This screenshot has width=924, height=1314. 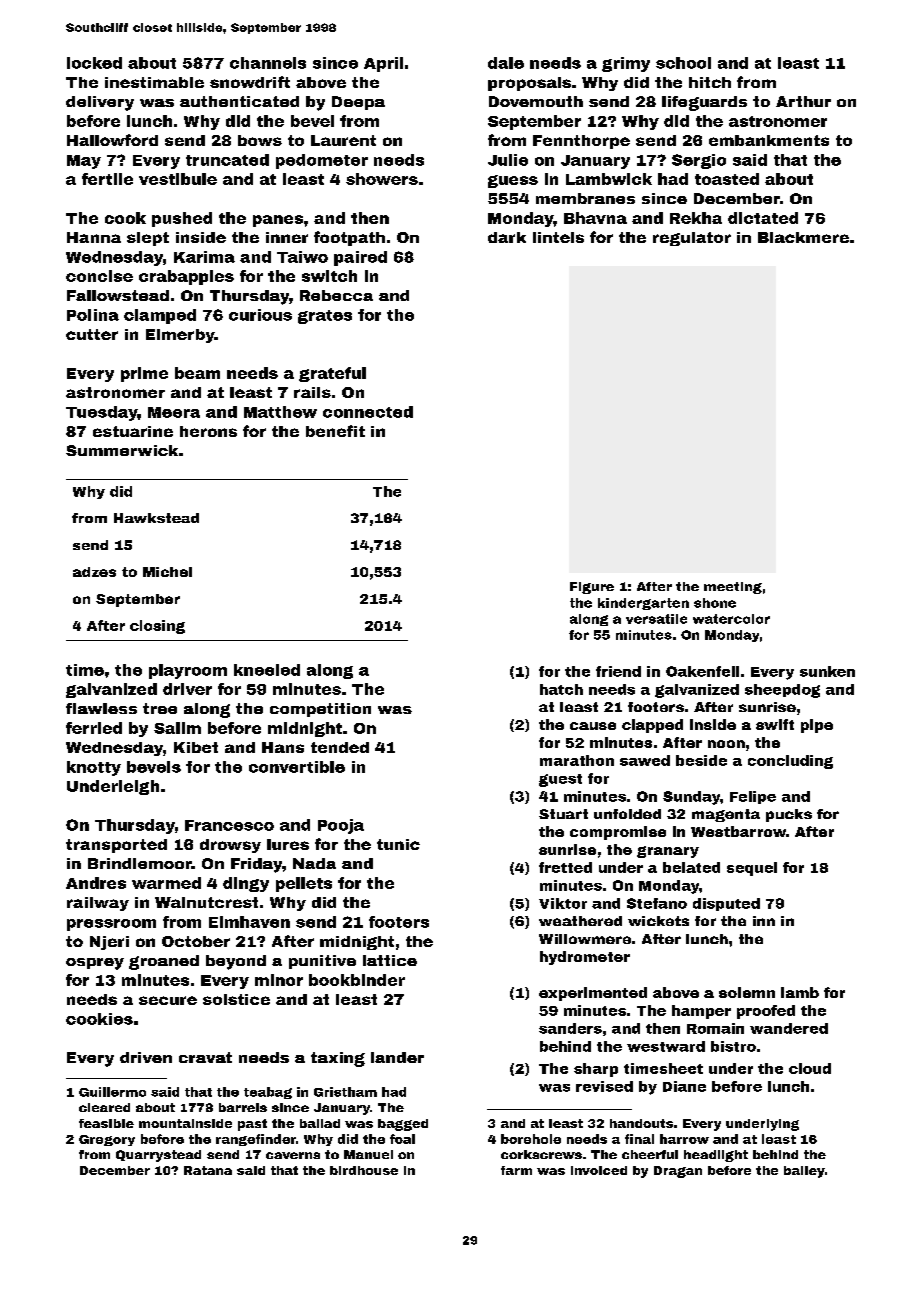 What do you see at coordinates (368, 412) in the screenshot?
I see `connected` at bounding box center [368, 412].
